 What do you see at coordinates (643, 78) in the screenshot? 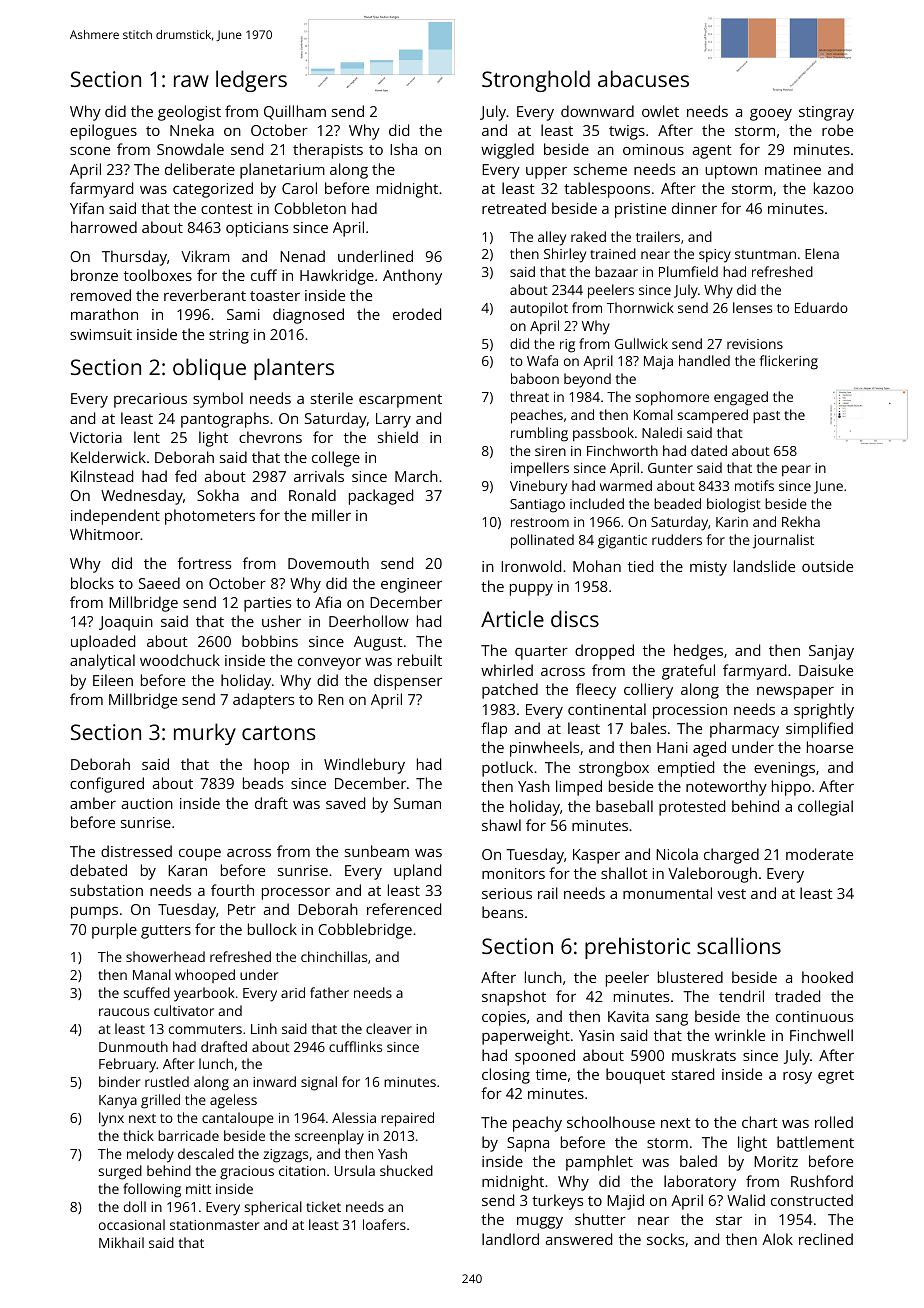
I see `abacuses` at bounding box center [643, 78].
